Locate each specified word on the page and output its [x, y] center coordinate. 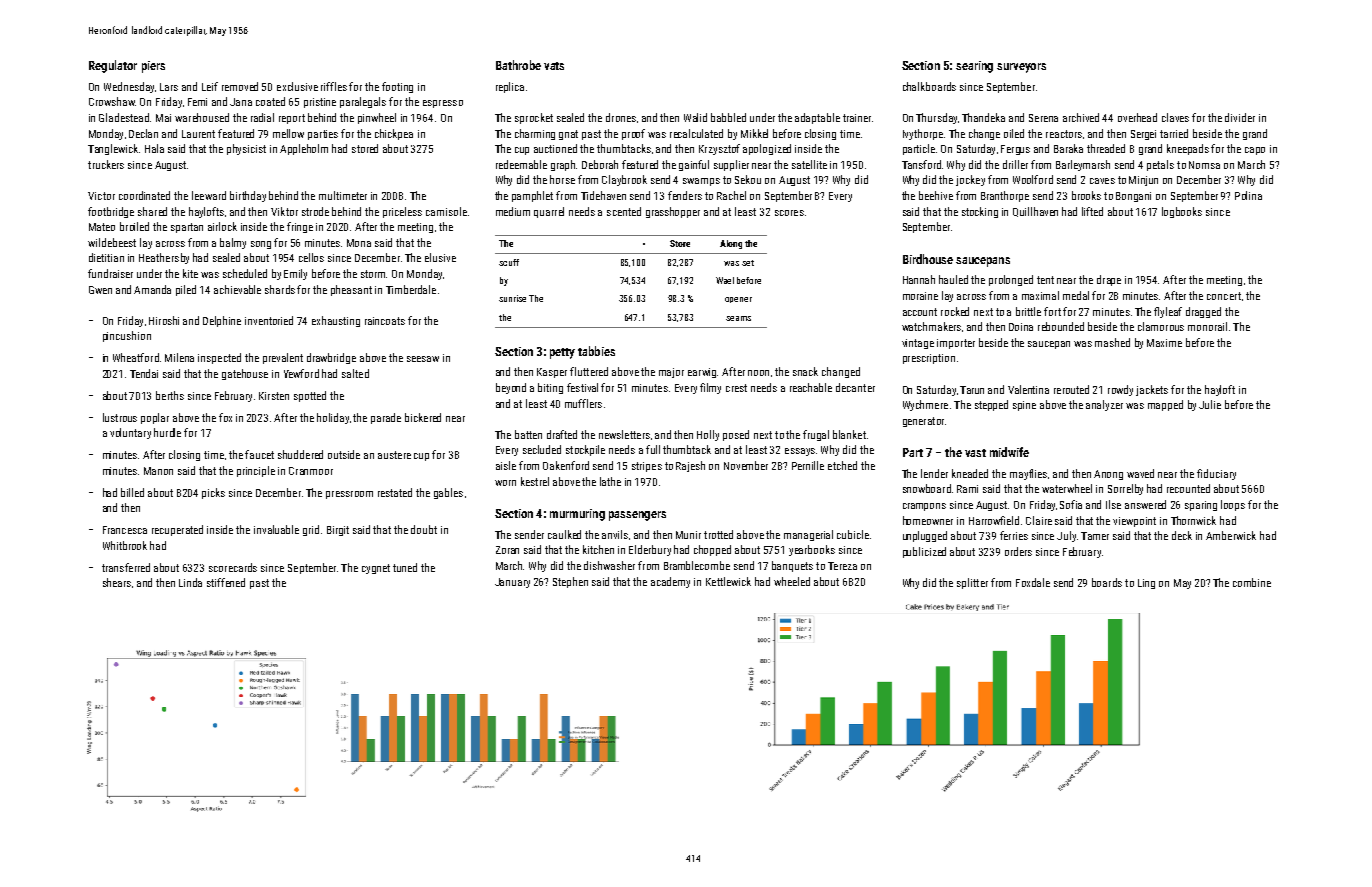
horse [562, 179]
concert [1224, 296]
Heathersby [164, 258]
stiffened [226, 582]
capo [1255, 151]
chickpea [394, 134]
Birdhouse [928, 259]
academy [670, 582]
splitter [972, 583]
